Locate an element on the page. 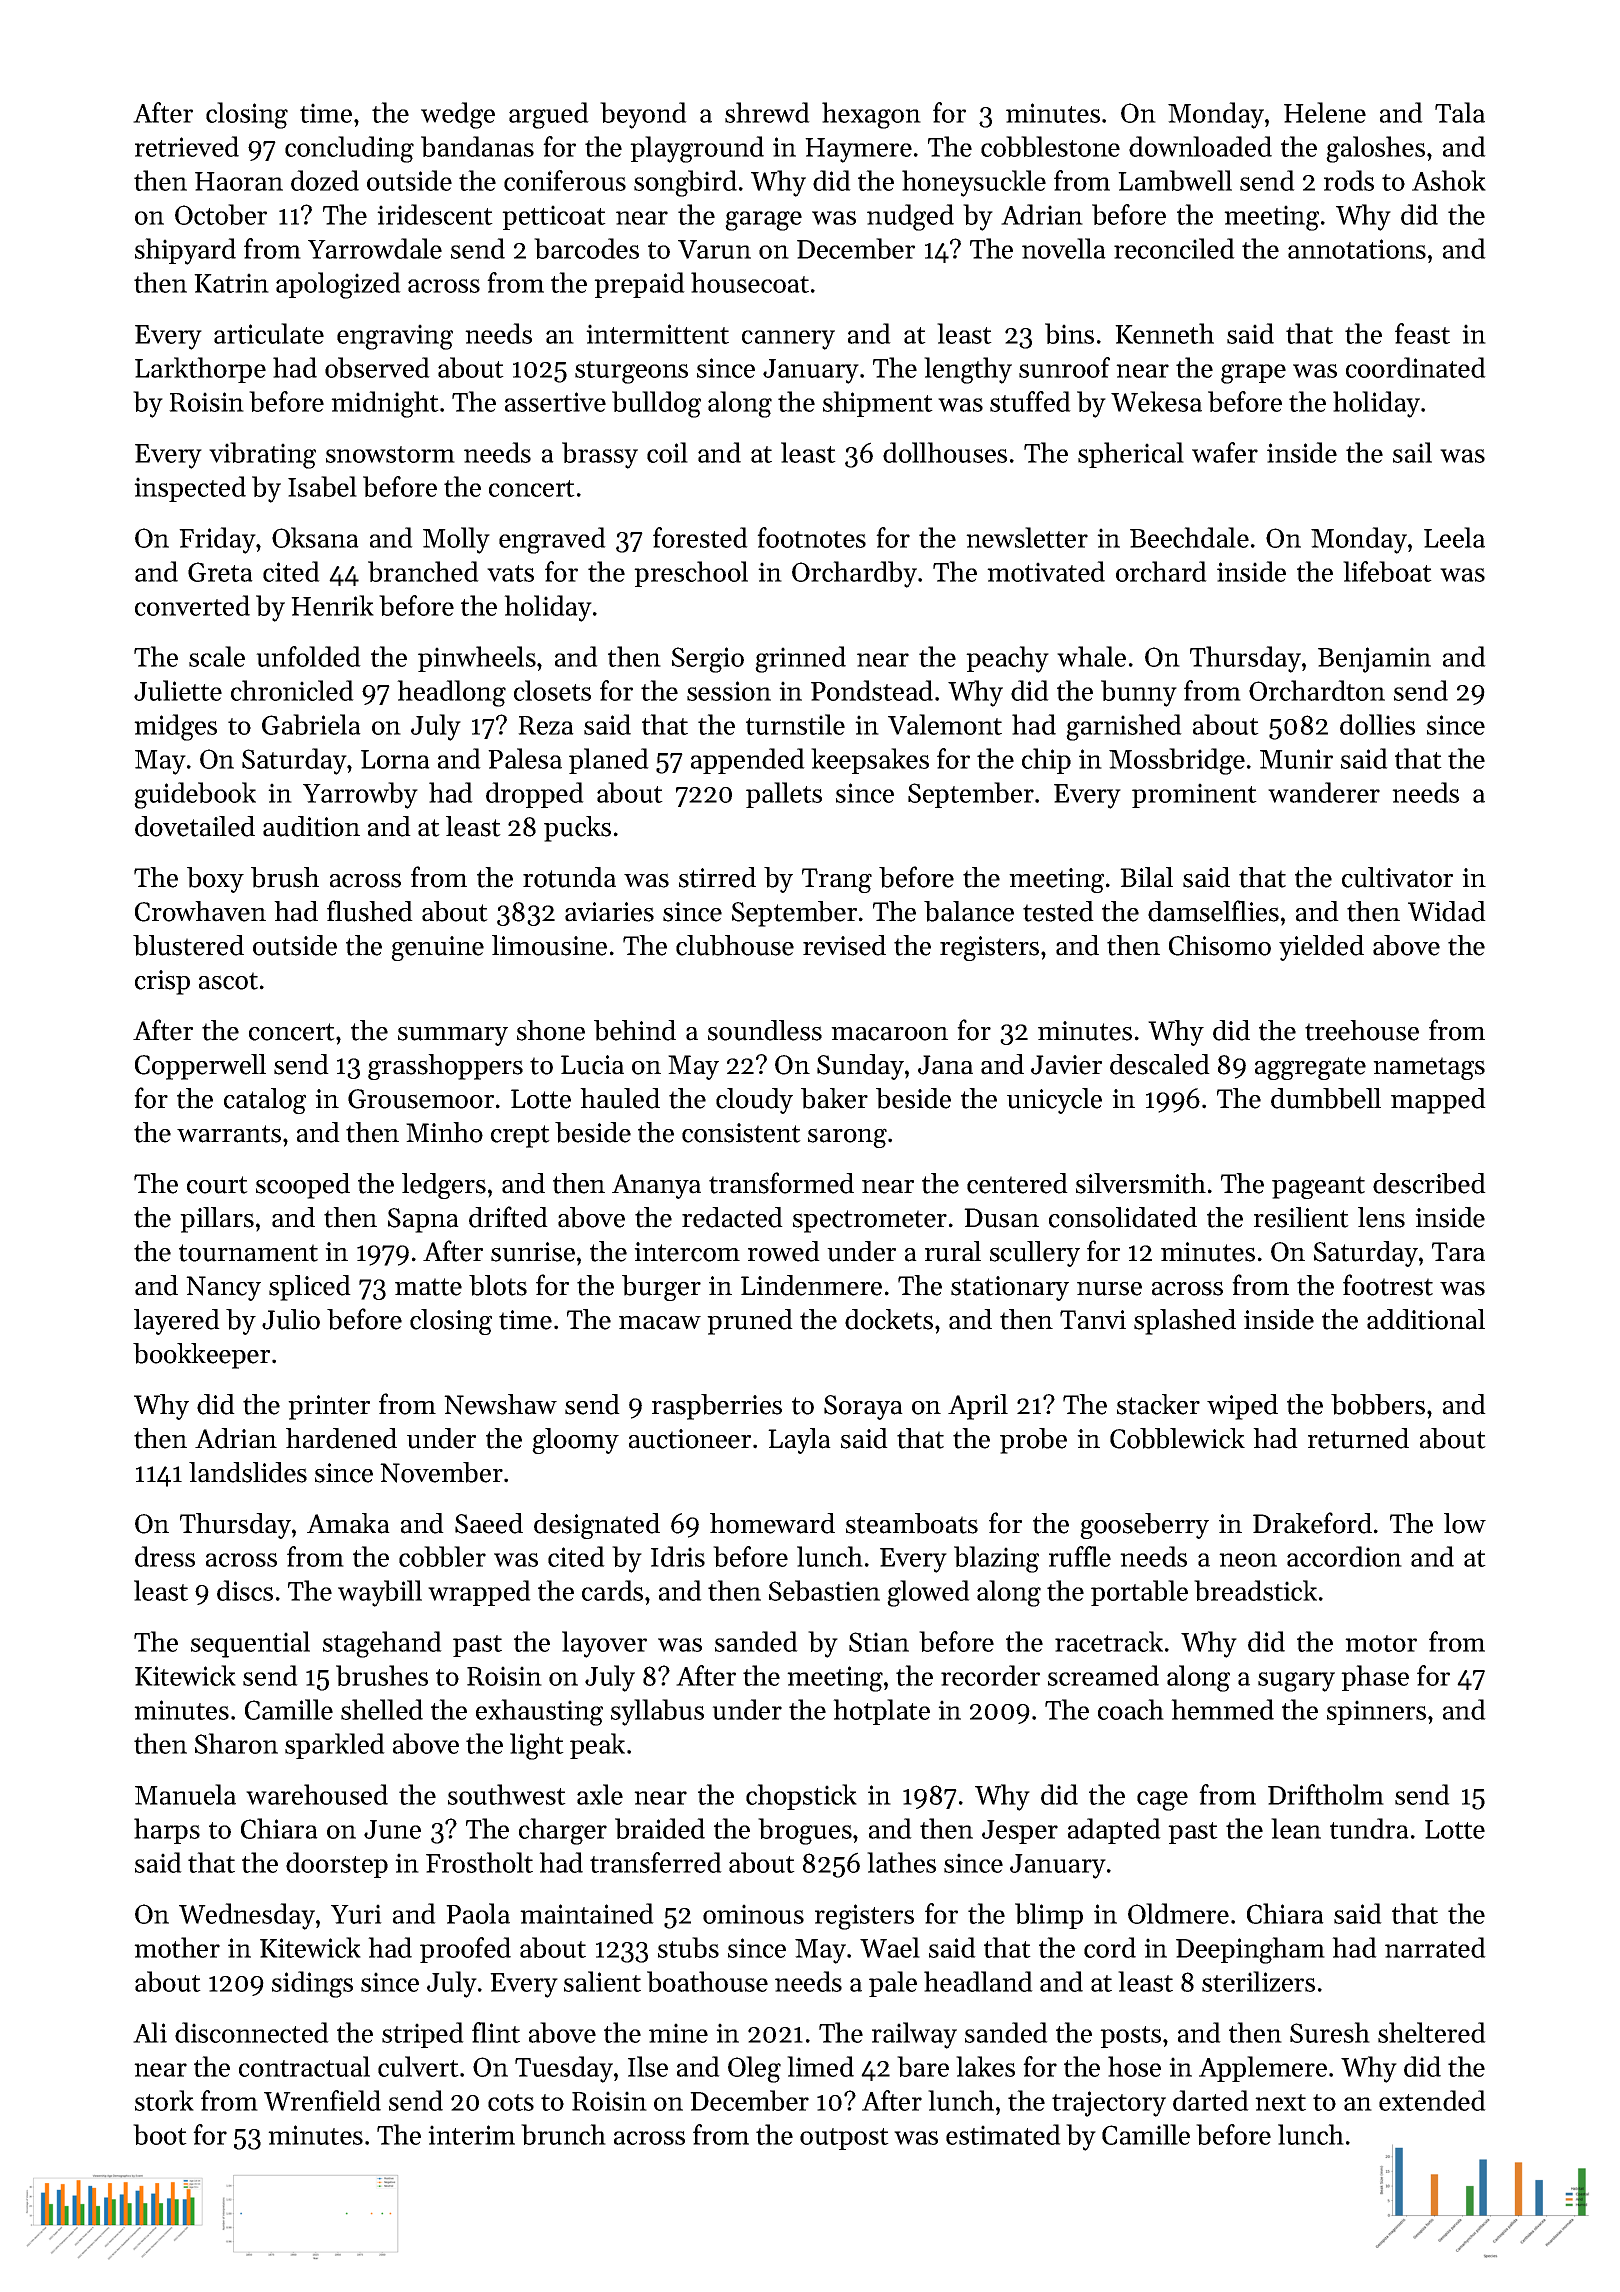 Image resolution: width=1620 pixels, height=2292 pixels. shipyard is located at coordinates (185, 251).
